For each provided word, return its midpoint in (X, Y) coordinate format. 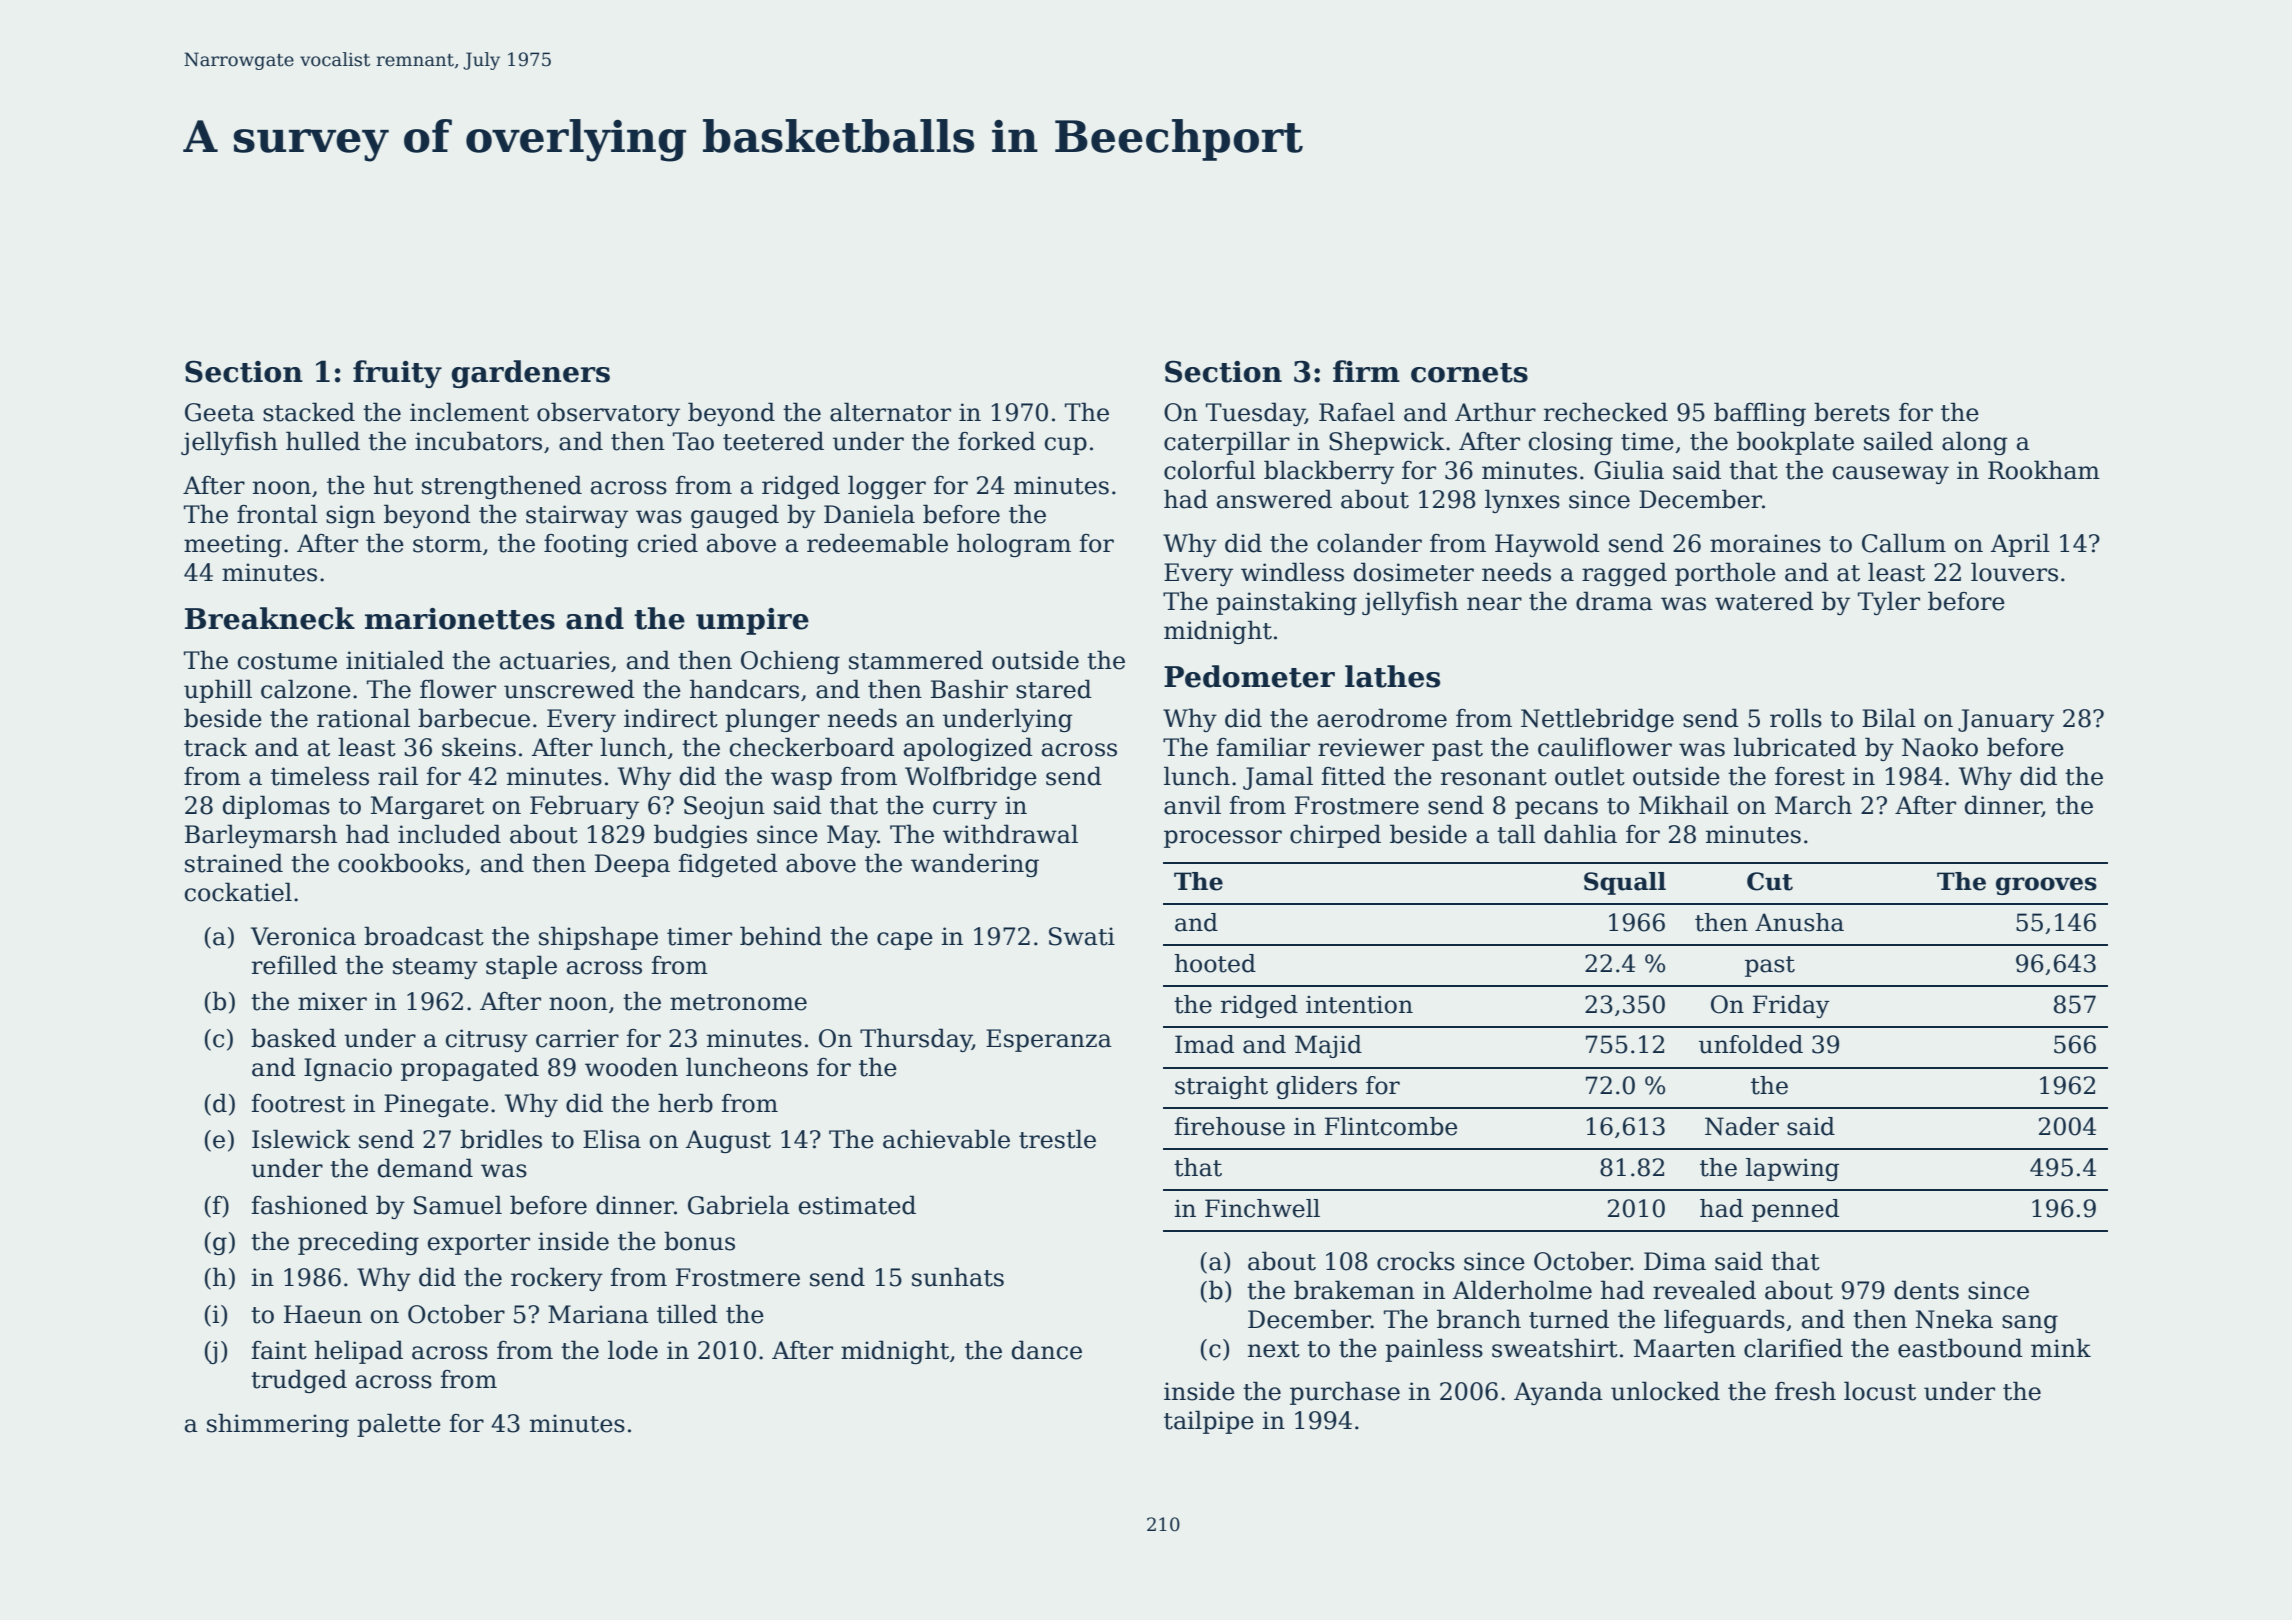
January (2006, 720)
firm (1366, 371)
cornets (1469, 373)
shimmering (278, 1425)
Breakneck (270, 618)
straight (1221, 1087)
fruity (397, 374)
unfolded (1751, 1044)
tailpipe (1209, 1422)
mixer (332, 1001)
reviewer (1371, 747)
